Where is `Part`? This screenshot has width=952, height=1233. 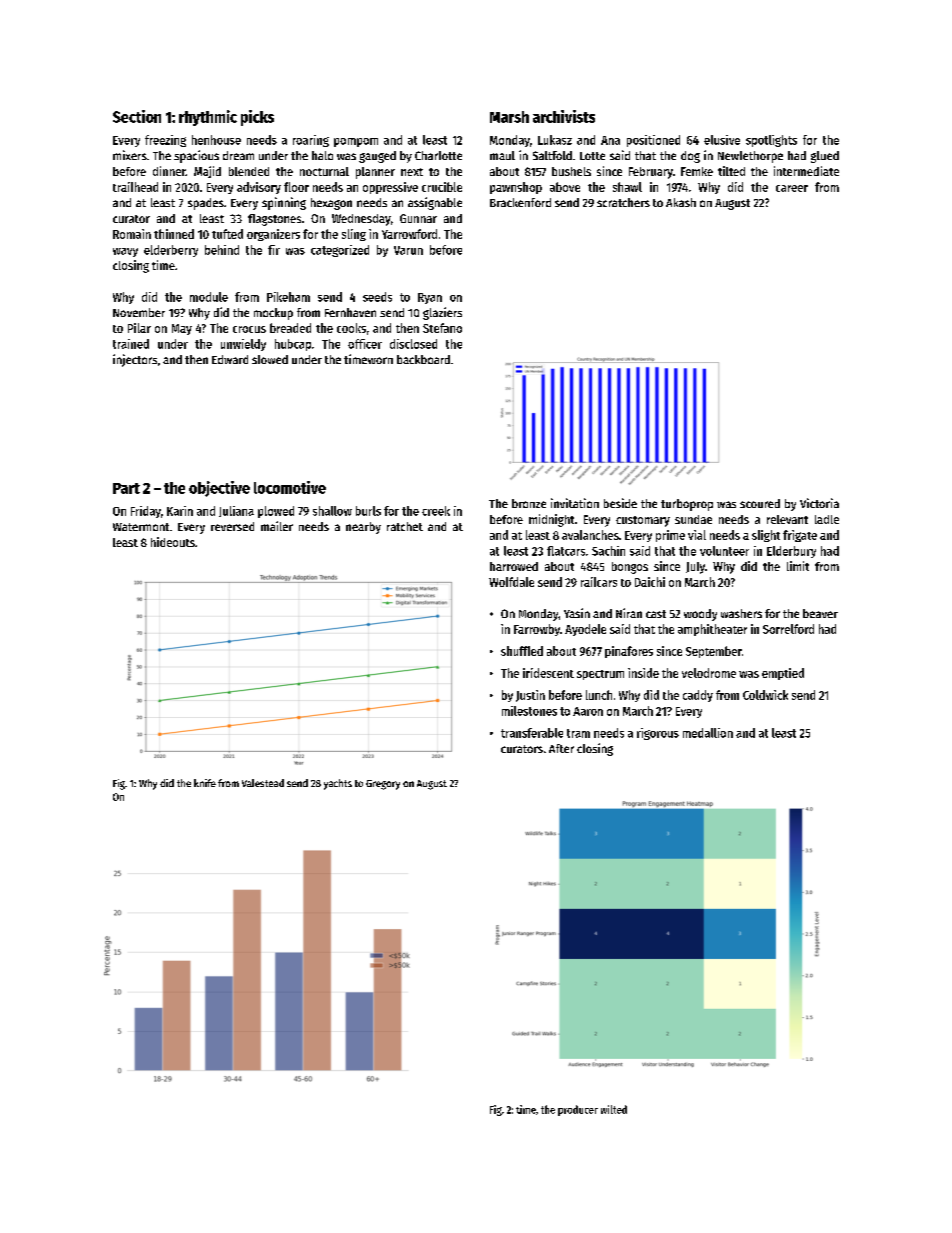
Part is located at coordinates (126, 488).
